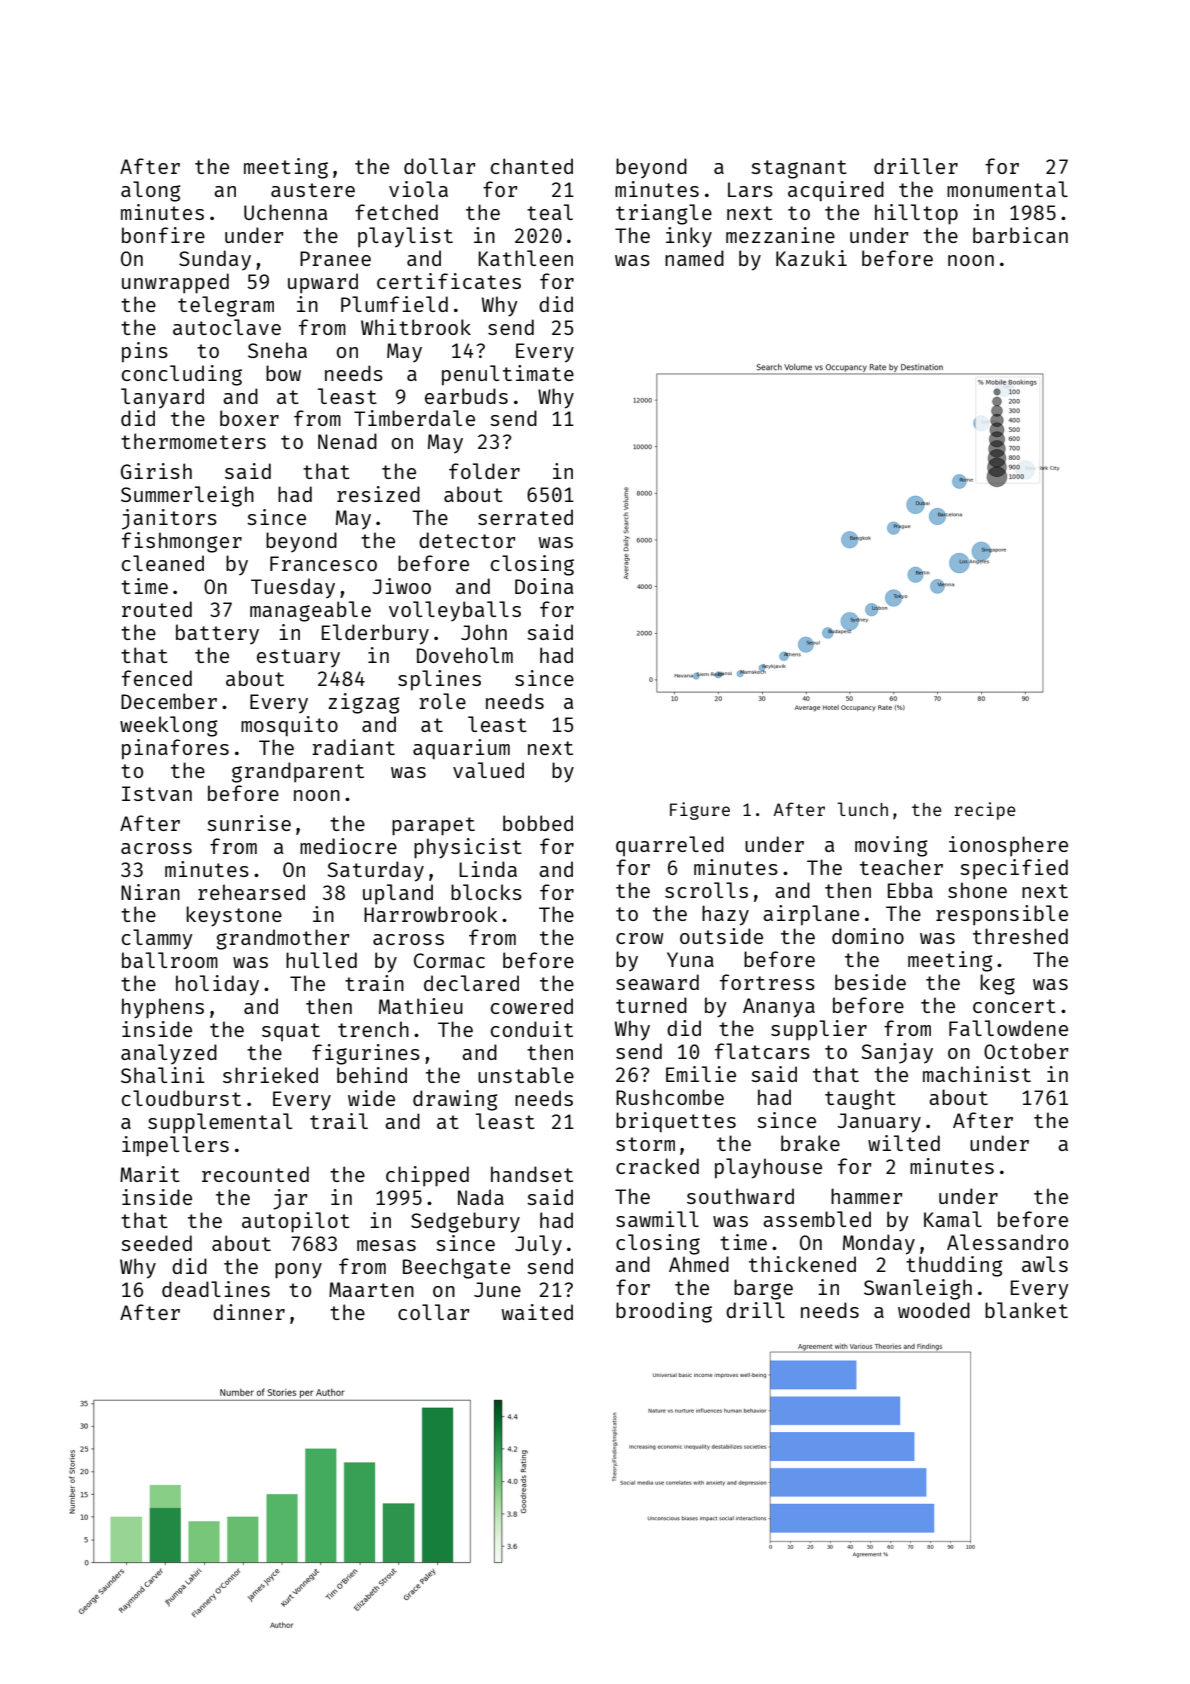 Image resolution: width=1190 pixels, height=1684 pixels. What do you see at coordinates (439, 166) in the document?
I see `dollar` at bounding box center [439, 166].
